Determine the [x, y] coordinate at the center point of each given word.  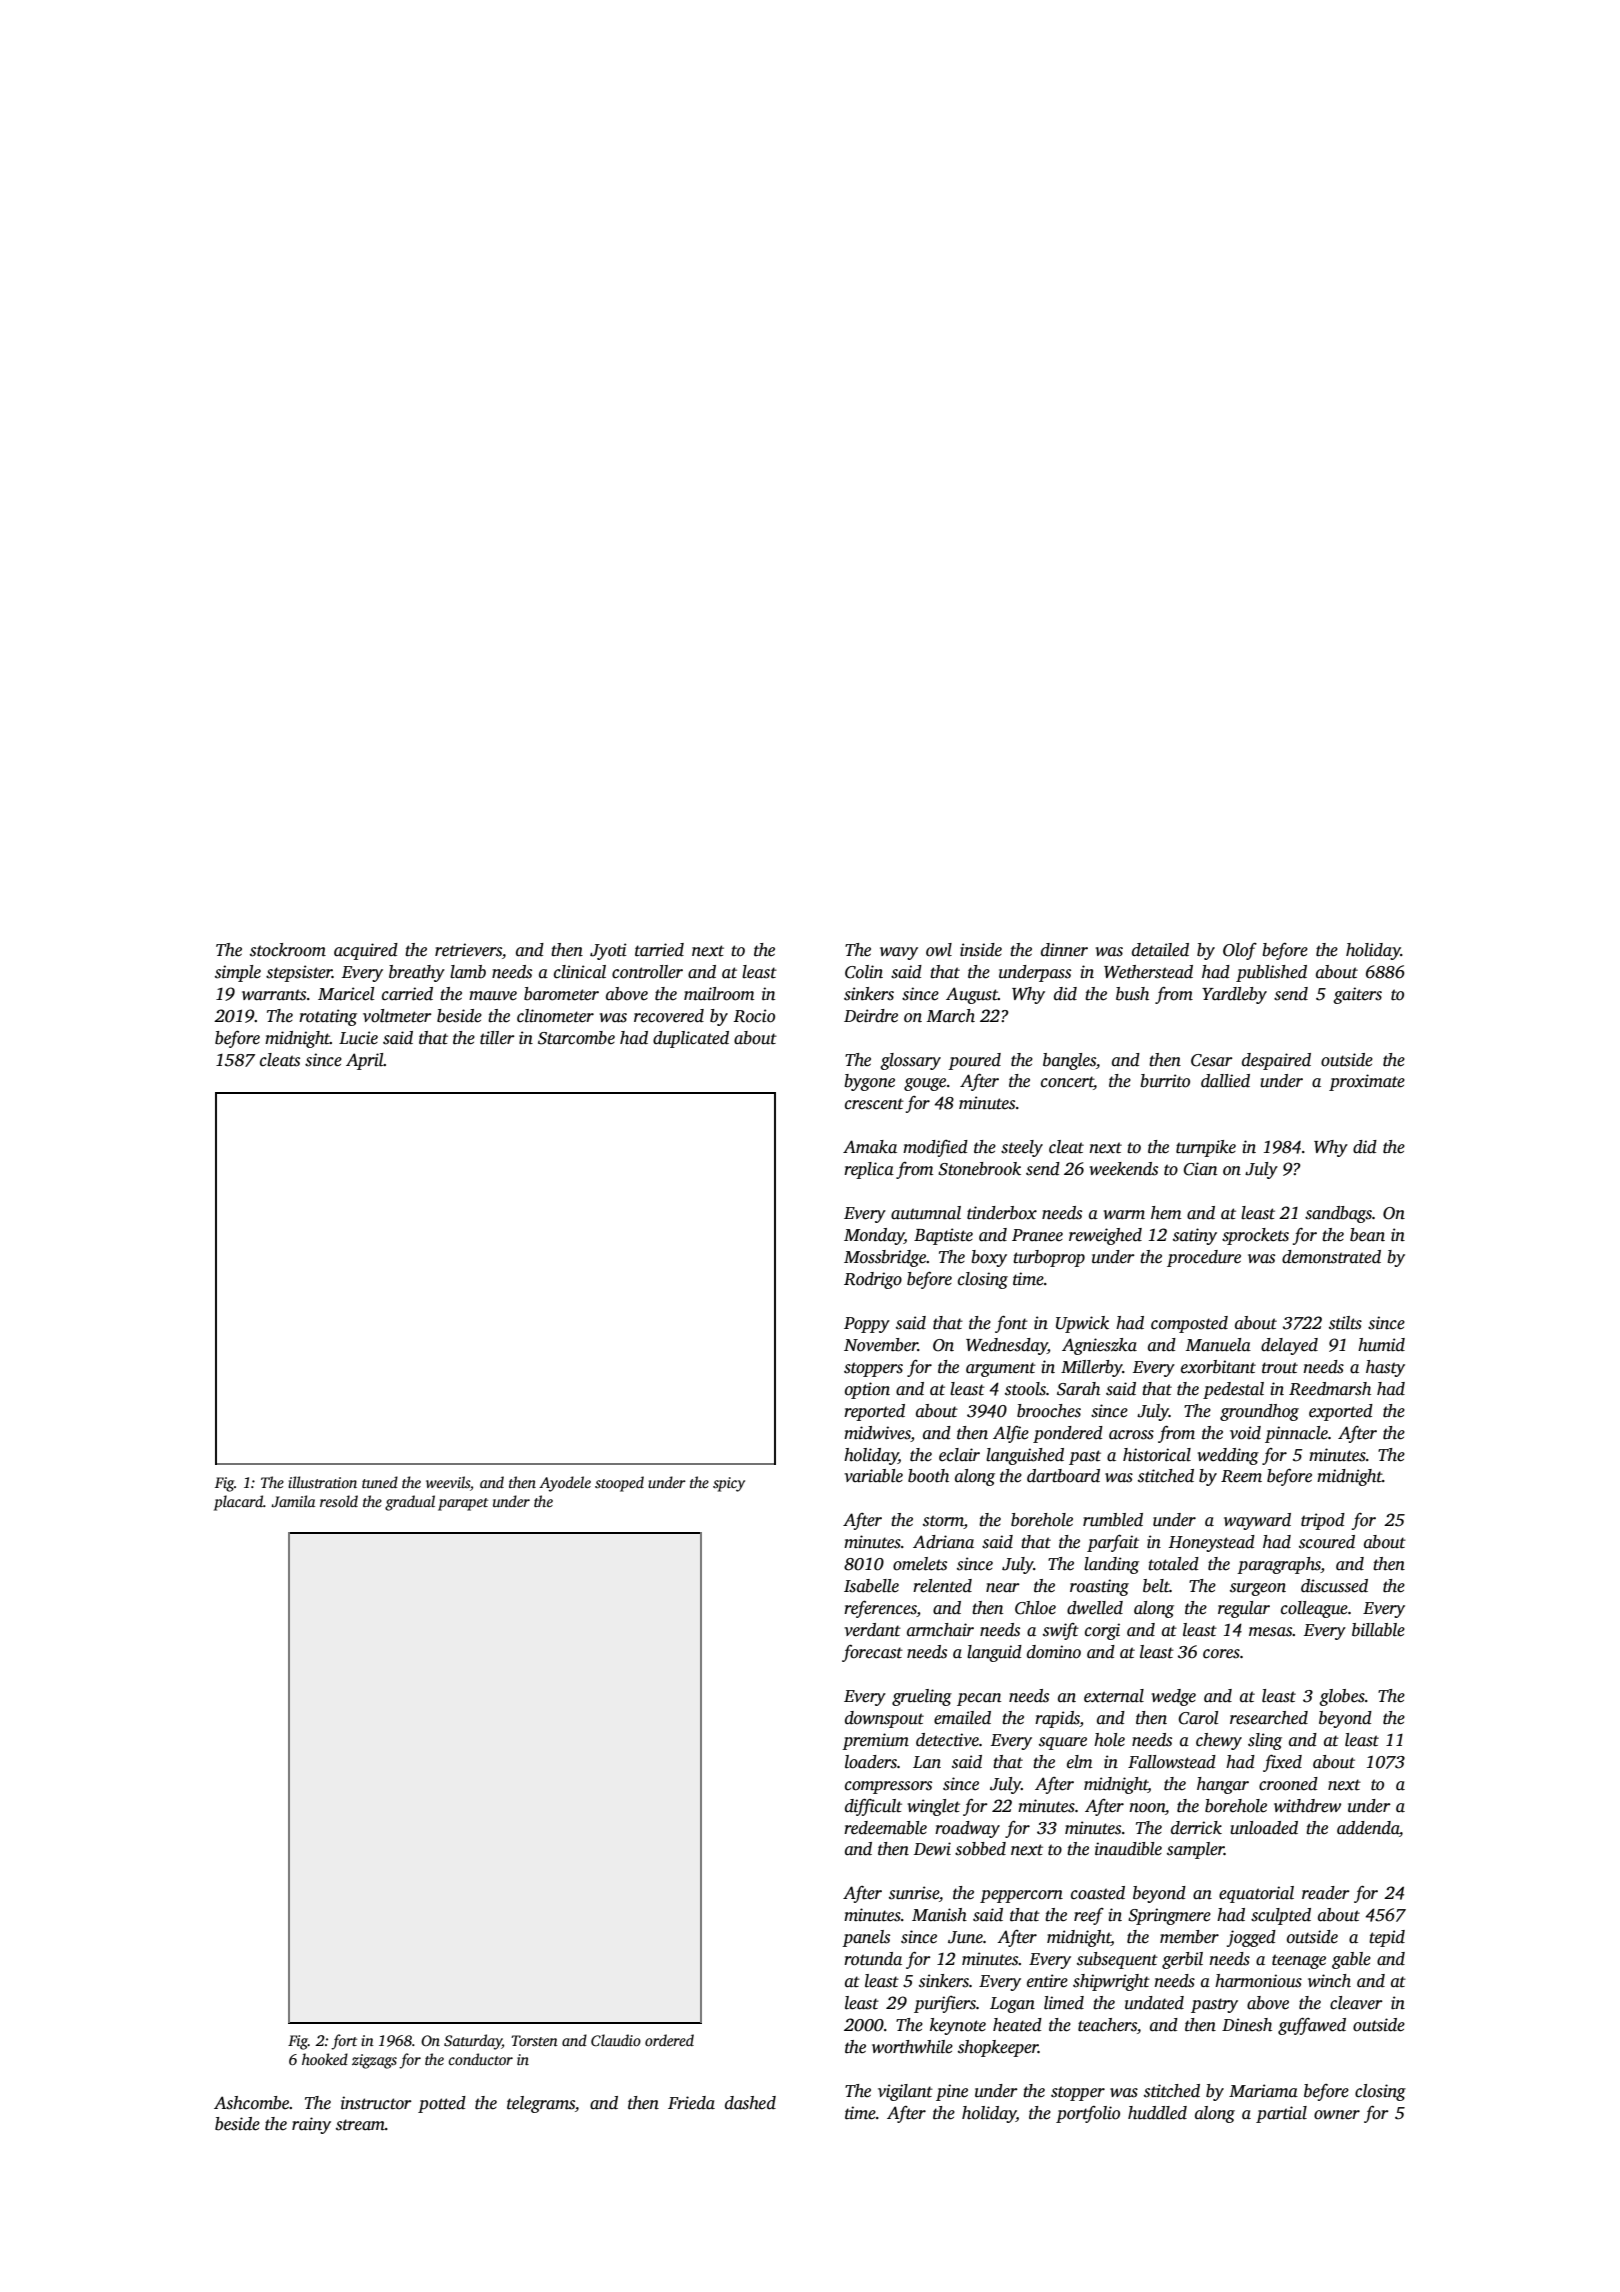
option [867, 1390]
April [365, 1061]
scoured [1327, 1542]
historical [1157, 1455]
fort [344, 2042]
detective [947, 1740]
